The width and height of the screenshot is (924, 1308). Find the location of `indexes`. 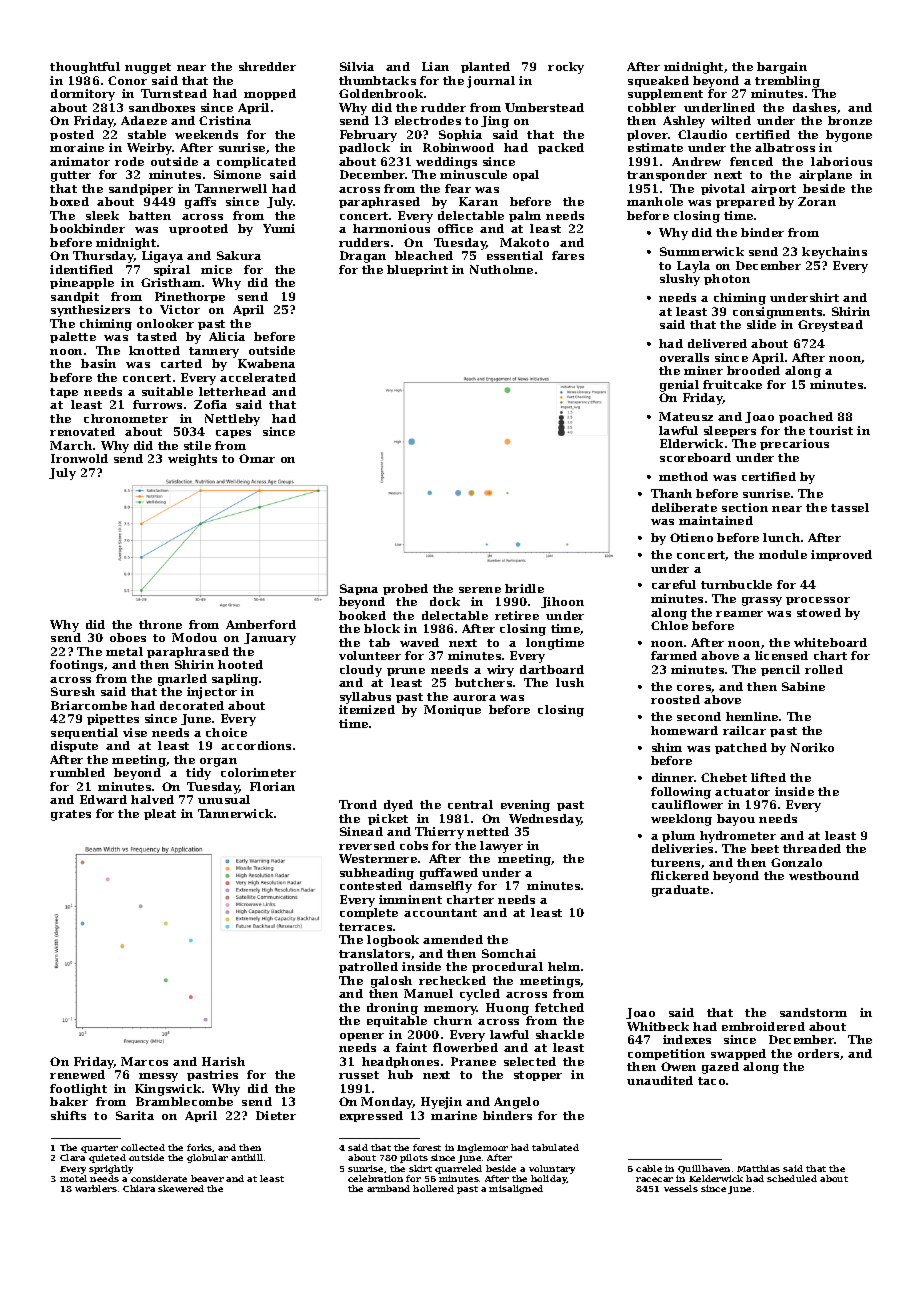

indexes is located at coordinates (687, 1039).
